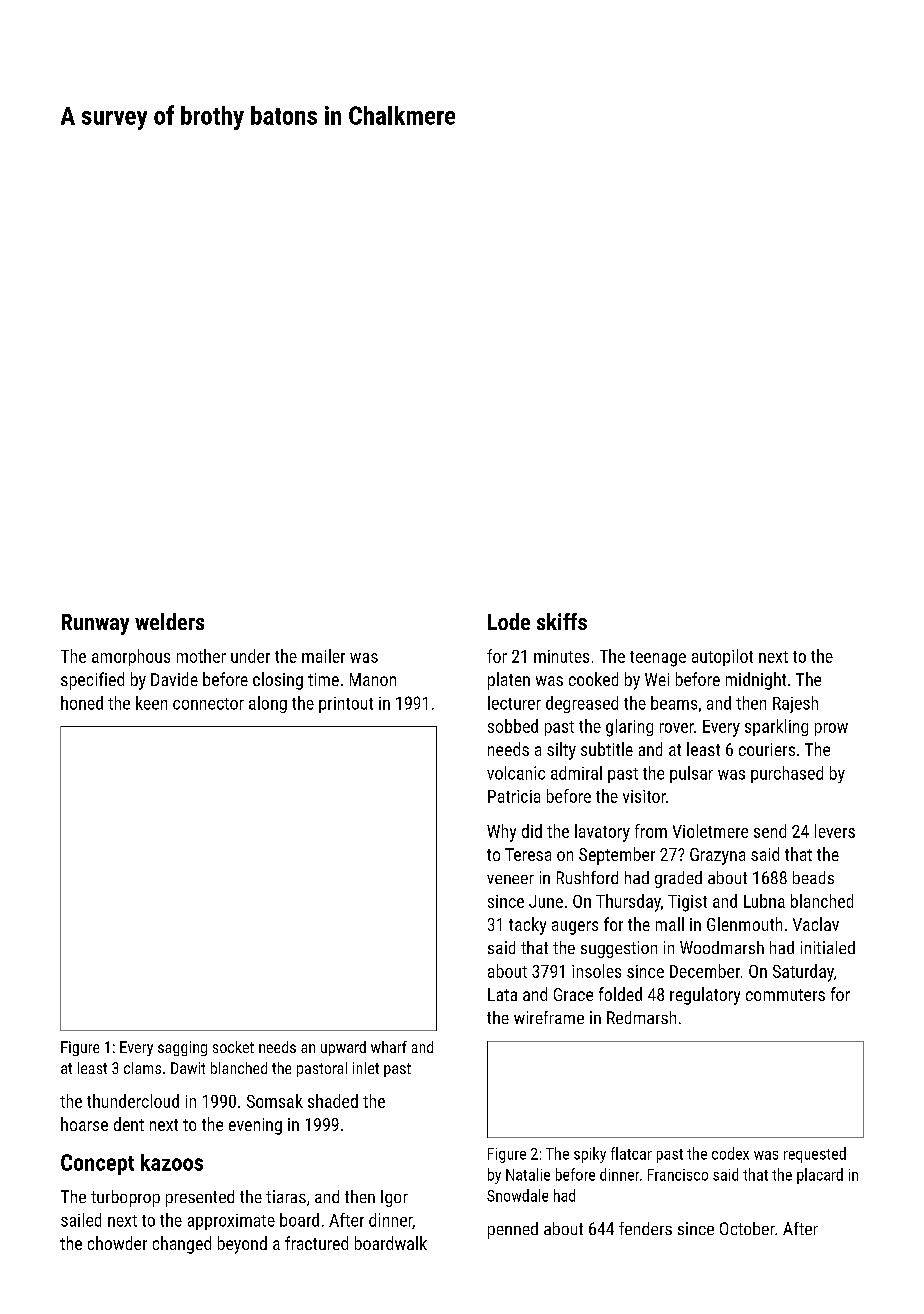  Describe the element at coordinates (394, 1198) in the page. I see `Igor` at that location.
